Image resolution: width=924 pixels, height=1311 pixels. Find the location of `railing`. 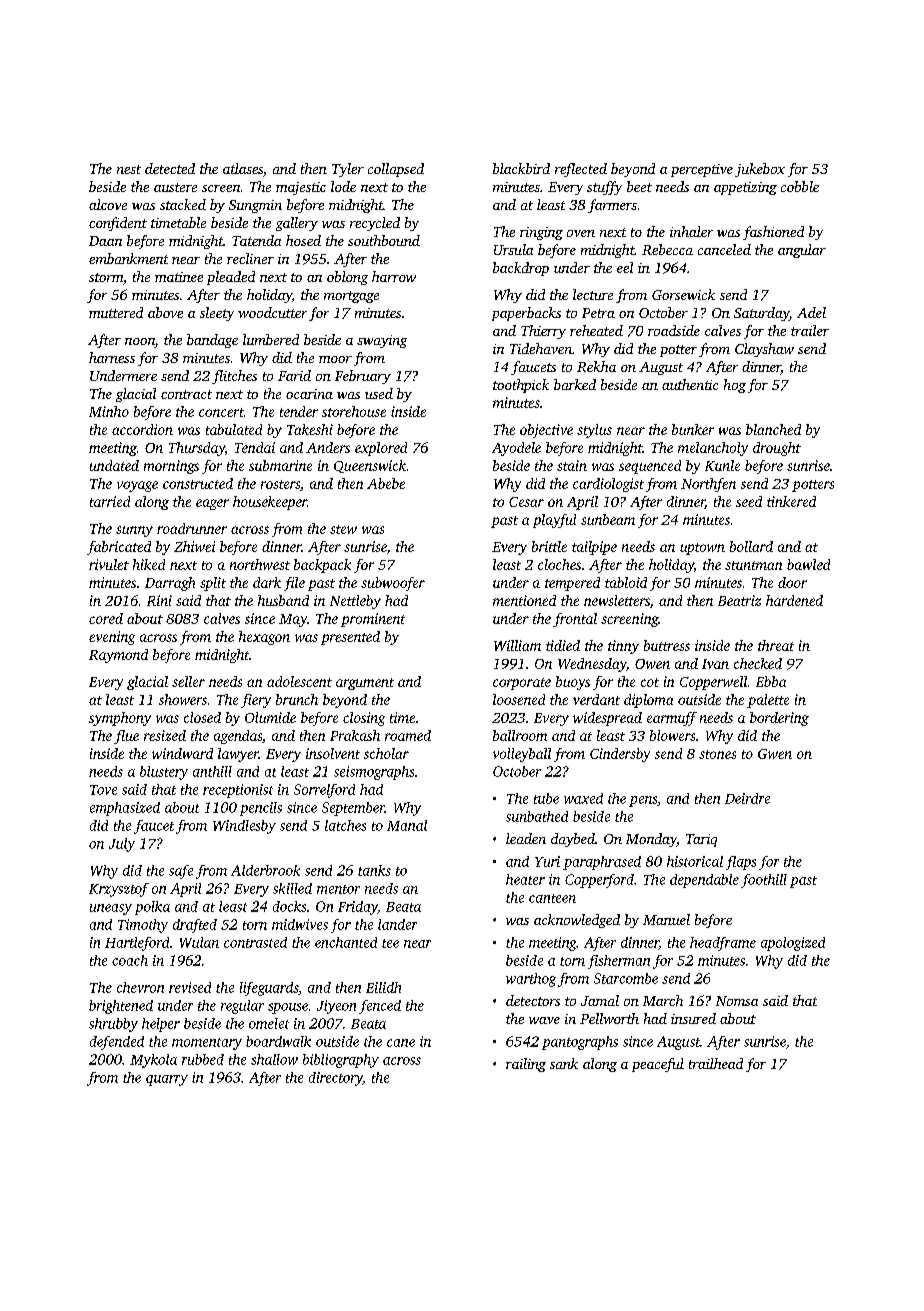

railing is located at coordinates (526, 1065).
